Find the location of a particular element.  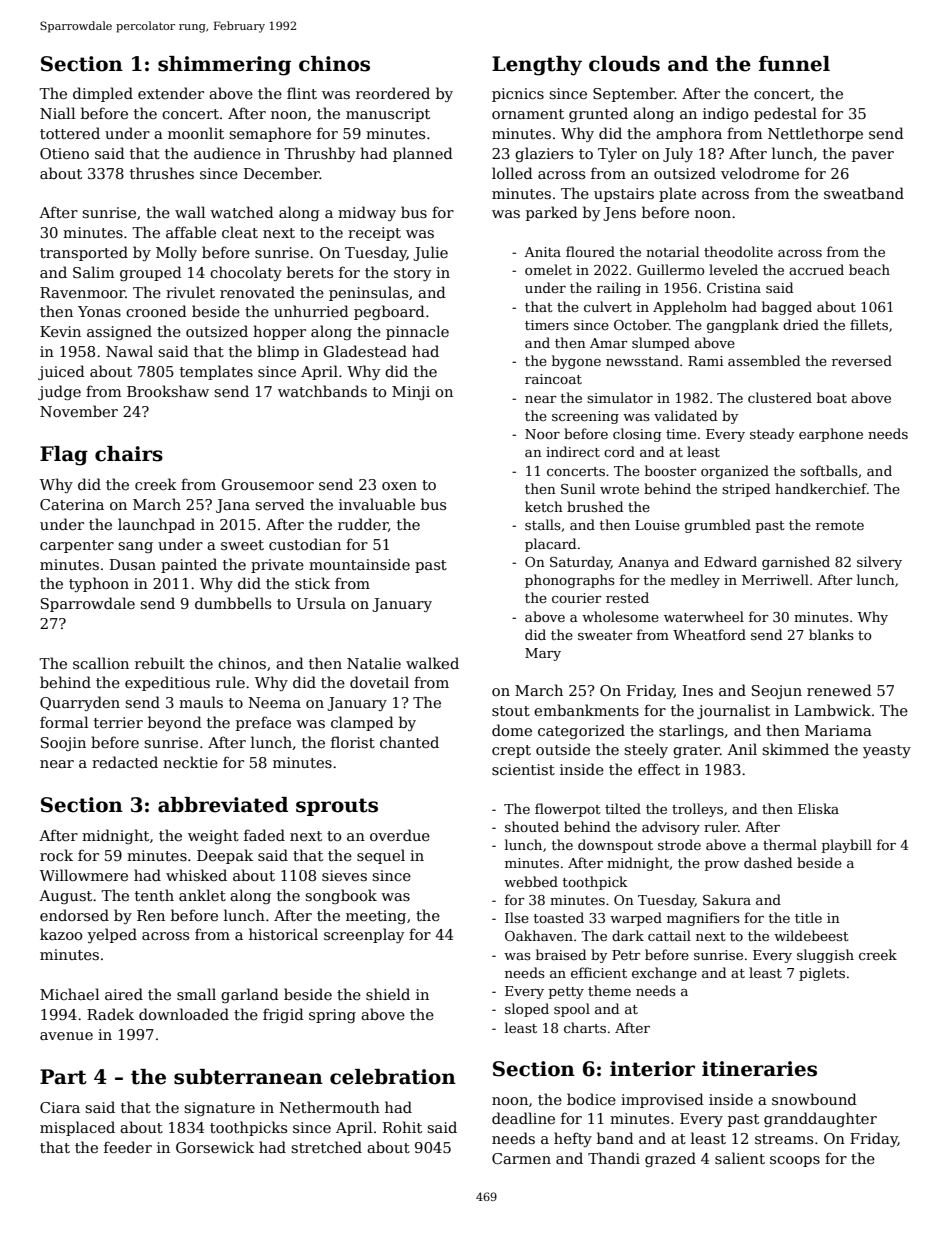

misplaced is located at coordinates (77, 1128).
